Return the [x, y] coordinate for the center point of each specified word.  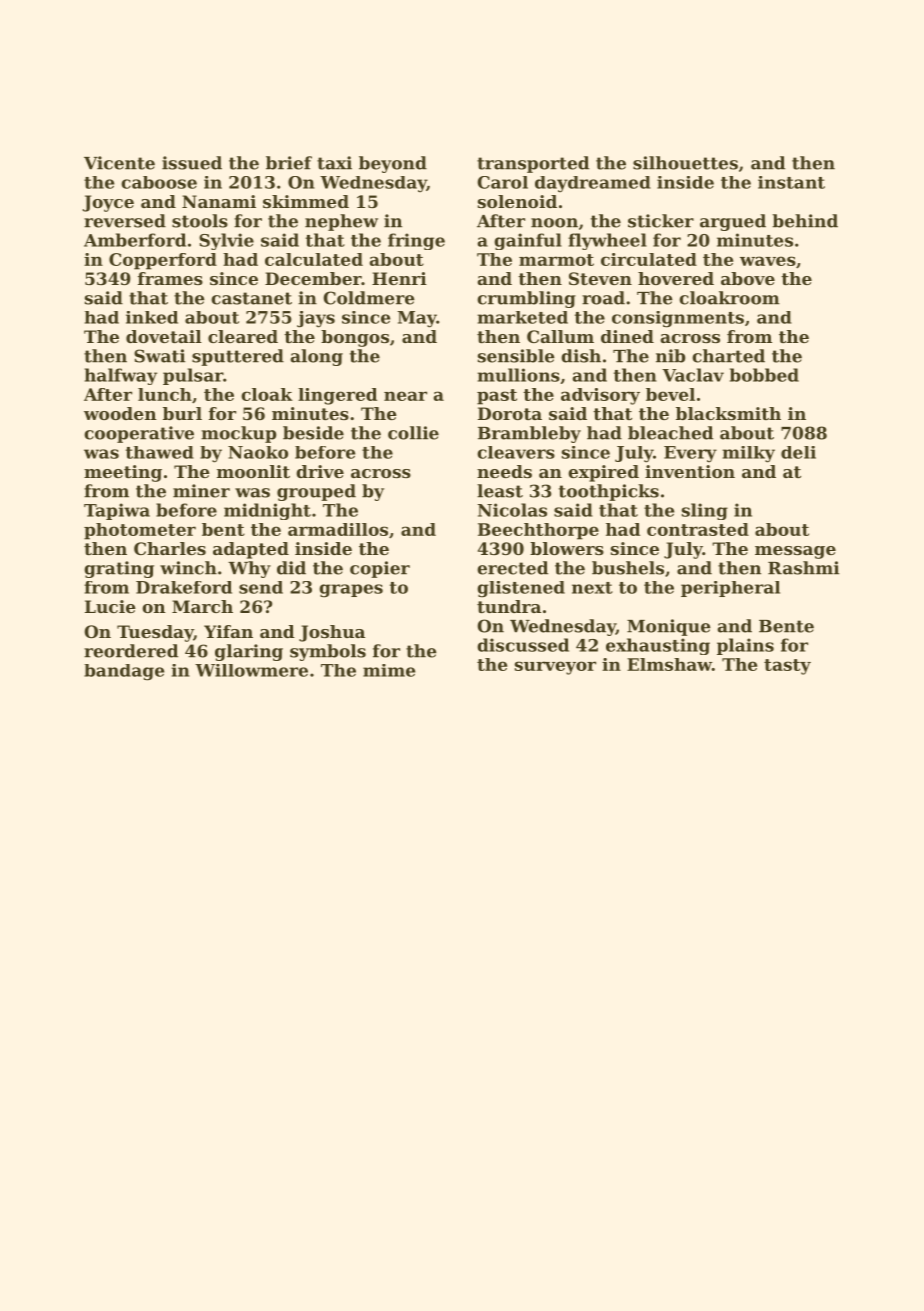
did [291, 568]
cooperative [139, 434]
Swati [159, 356]
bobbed [764, 375]
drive [320, 471]
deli [798, 452]
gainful [528, 241]
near [405, 396]
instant [791, 182]
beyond [393, 164]
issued [192, 163]
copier [380, 569]
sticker [661, 221]
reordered [131, 651]
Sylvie [226, 241]
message [795, 552]
